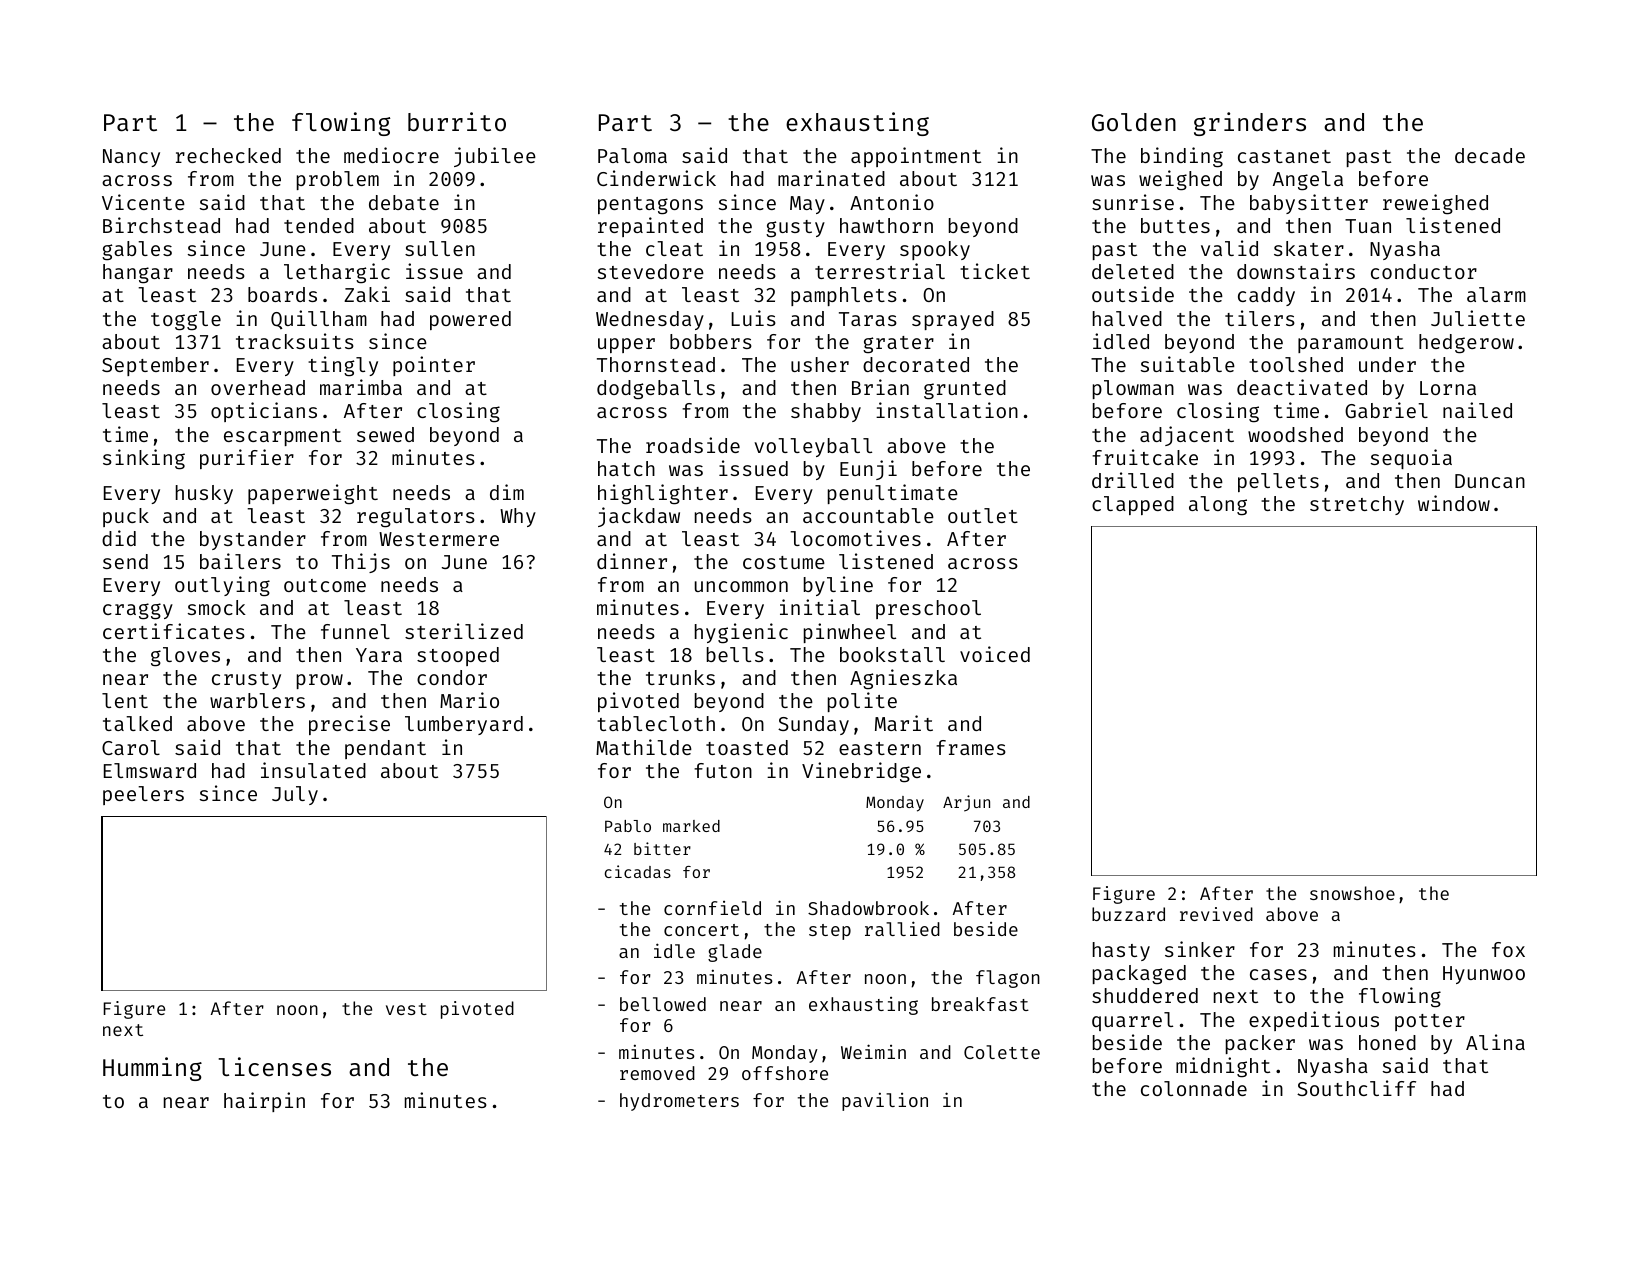 The width and height of the screenshot is (1638, 1266). I want to click on burrito, so click(457, 121).
